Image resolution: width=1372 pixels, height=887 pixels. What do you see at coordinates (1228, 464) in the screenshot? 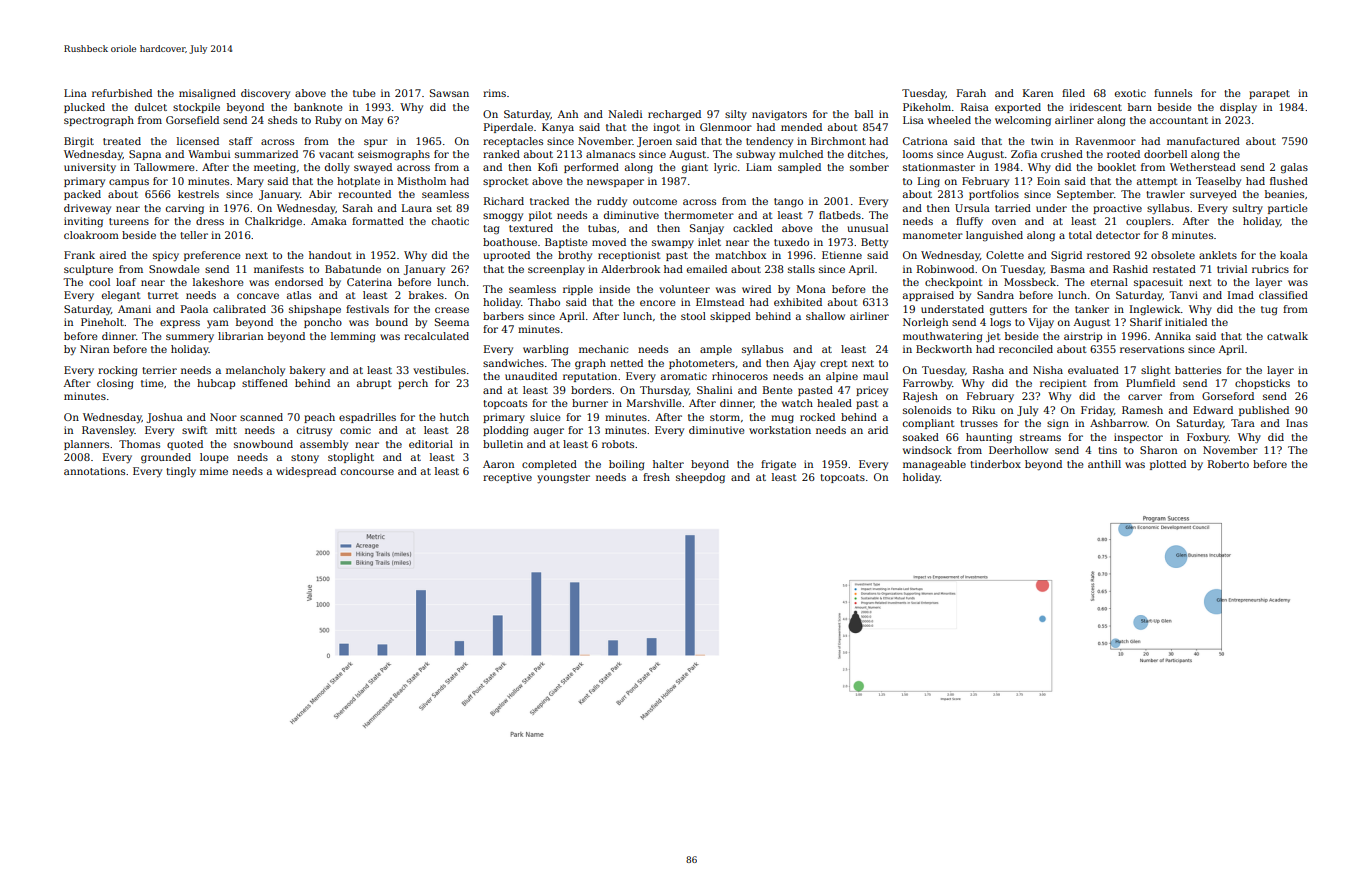
I see `Roberto` at bounding box center [1228, 464].
